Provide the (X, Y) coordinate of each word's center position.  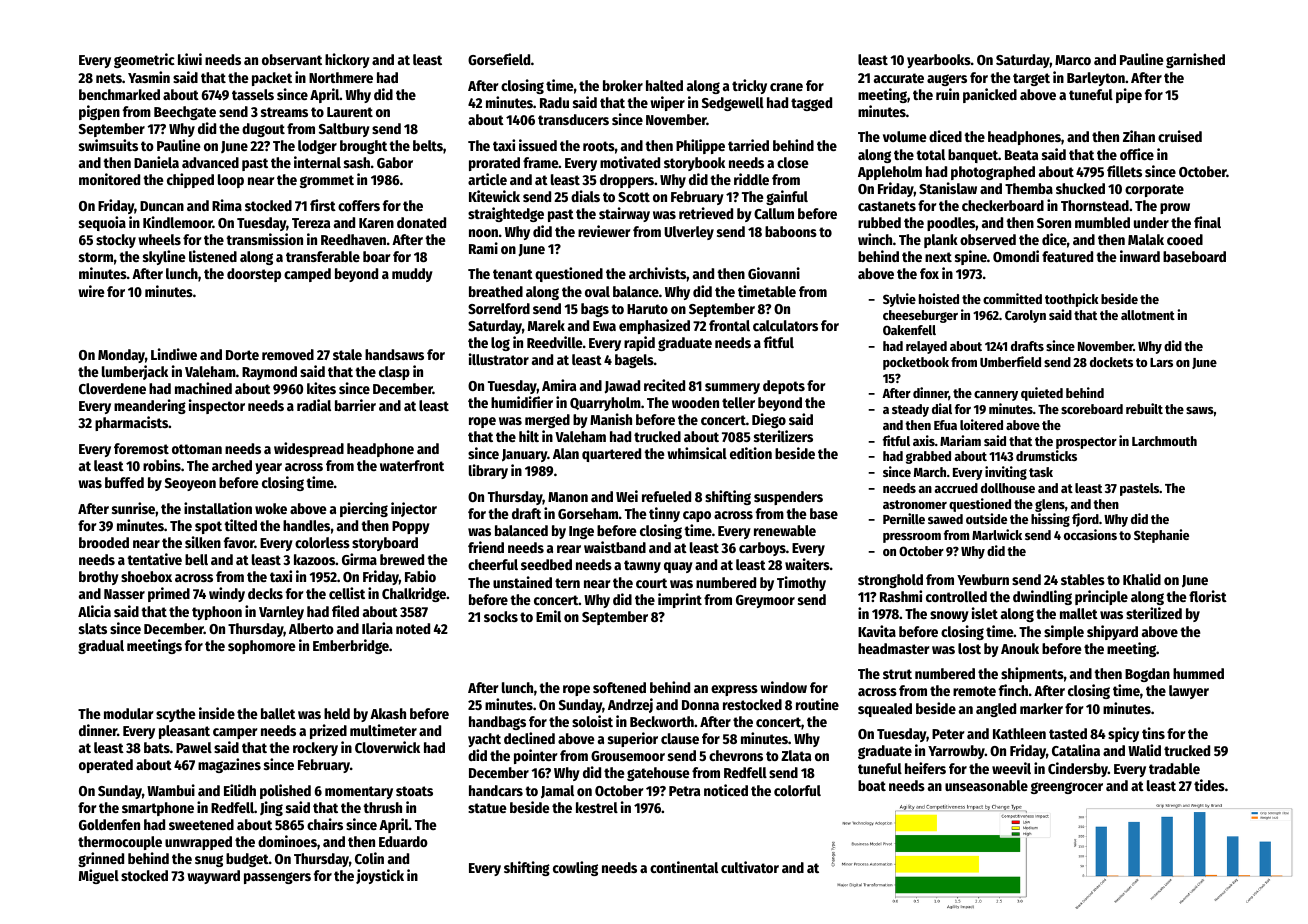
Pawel (194, 747)
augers (947, 80)
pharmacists (131, 423)
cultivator (750, 867)
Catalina (1076, 750)
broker (623, 85)
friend (486, 547)
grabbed (928, 457)
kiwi (190, 59)
